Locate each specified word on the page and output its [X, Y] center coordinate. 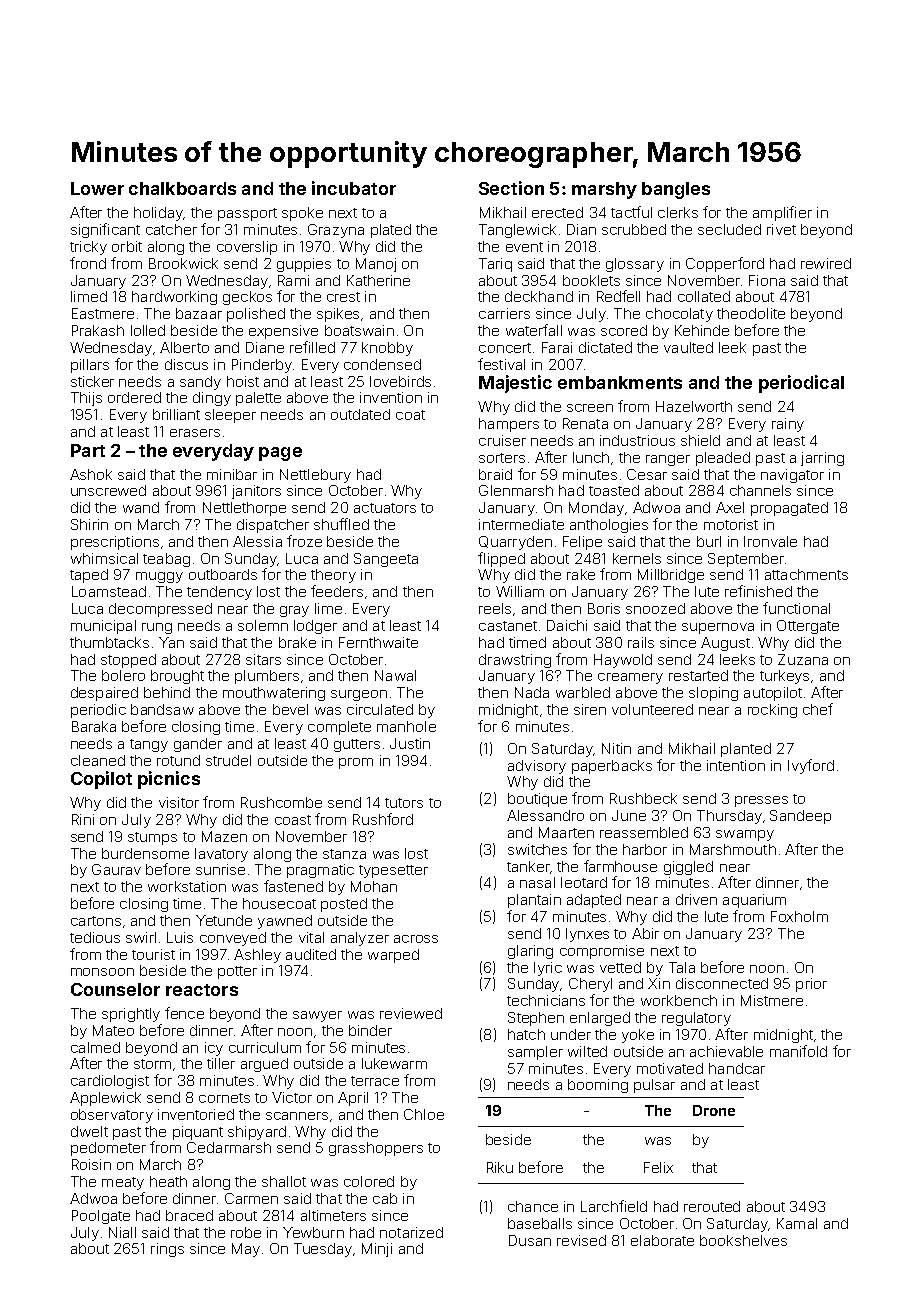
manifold [798, 1051]
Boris [604, 608]
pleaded [723, 459]
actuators [385, 508]
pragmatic [320, 871]
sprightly [131, 1015]
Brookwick [183, 263]
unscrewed [108, 490]
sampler [535, 1053]
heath [168, 1181]
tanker [528, 866]
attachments [806, 574]
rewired [826, 263]
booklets [591, 280]
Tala [682, 967]
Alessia [257, 541]
